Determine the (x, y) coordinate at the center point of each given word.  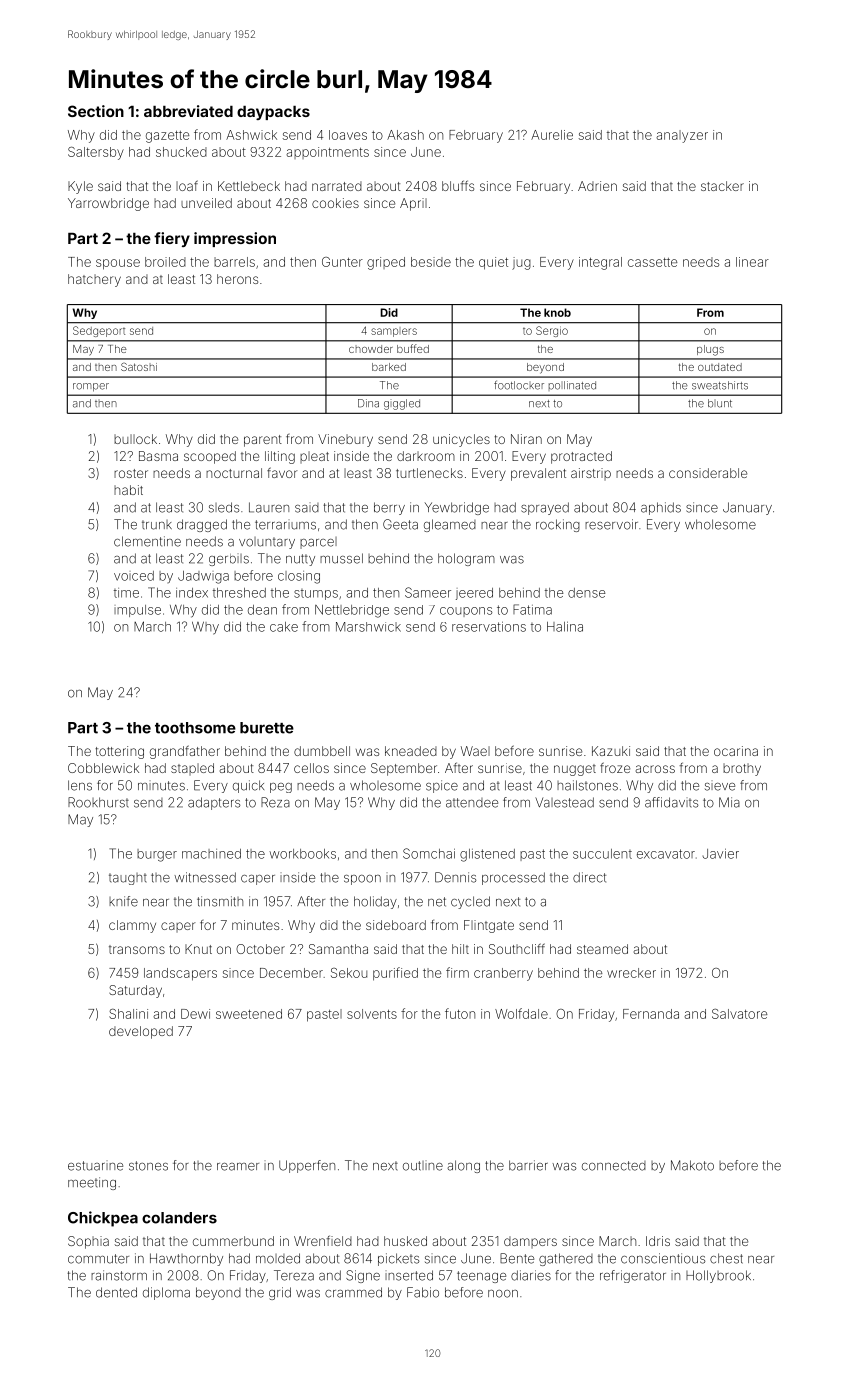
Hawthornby (186, 1259)
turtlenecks (429, 473)
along (463, 1166)
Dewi (195, 1014)
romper (91, 387)
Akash (405, 135)
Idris (658, 1241)
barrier (528, 1165)
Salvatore (740, 1014)
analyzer (682, 136)
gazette (168, 137)
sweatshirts (720, 385)
